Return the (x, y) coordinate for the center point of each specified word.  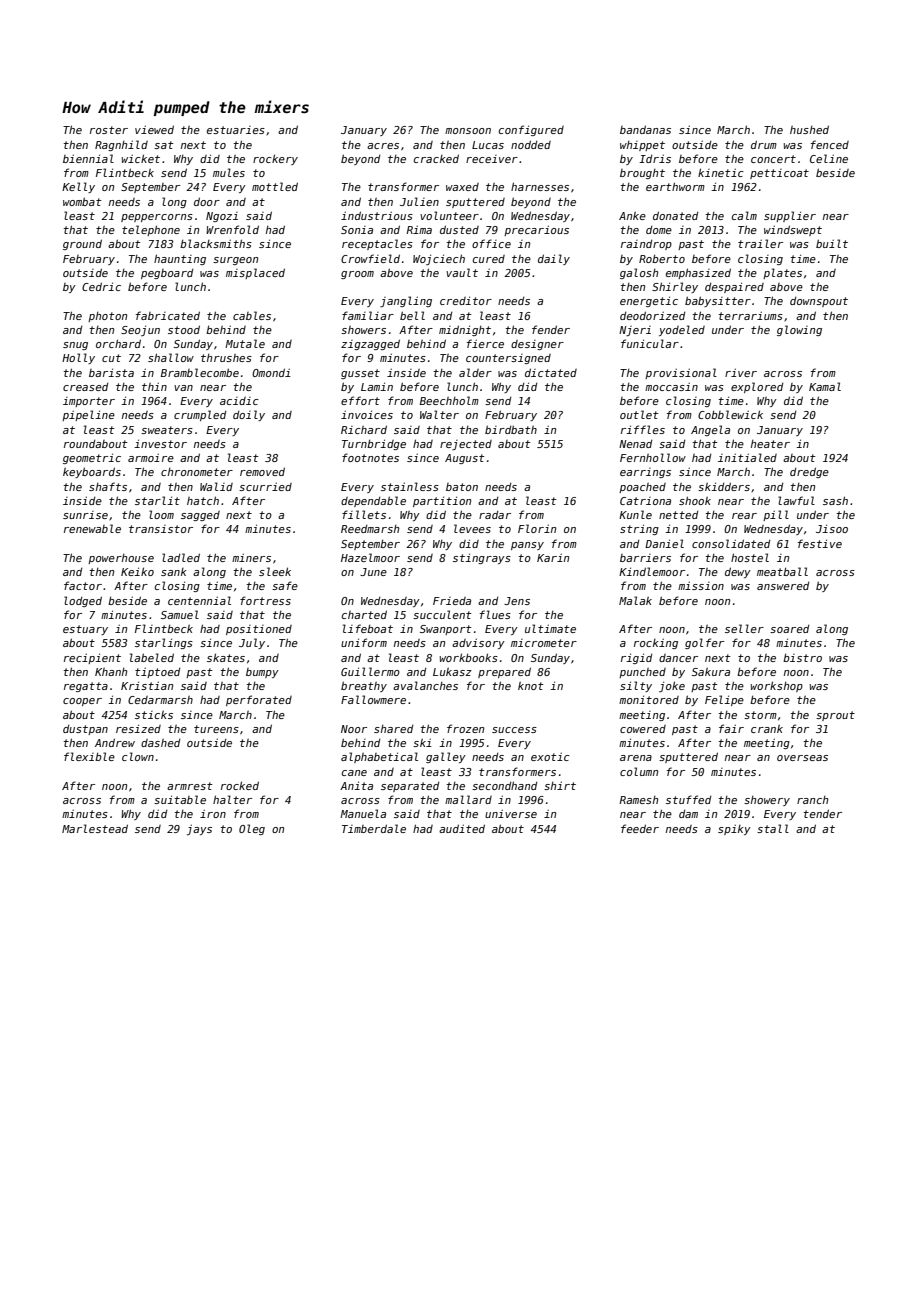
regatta (86, 687)
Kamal (825, 386)
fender (551, 329)
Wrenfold (232, 229)
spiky (734, 829)
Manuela (363, 813)
